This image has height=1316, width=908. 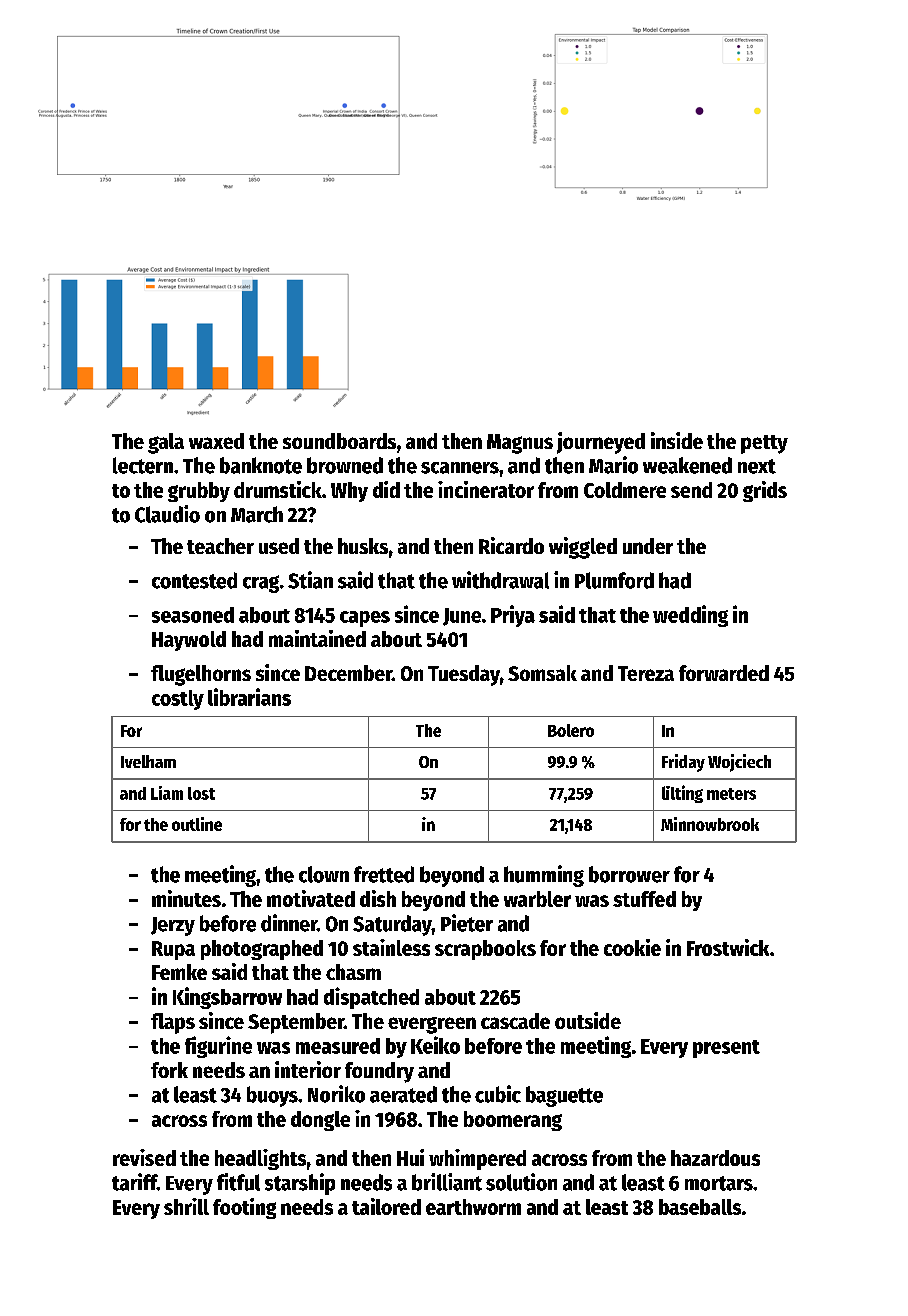 I want to click on librarians, so click(x=249, y=697).
